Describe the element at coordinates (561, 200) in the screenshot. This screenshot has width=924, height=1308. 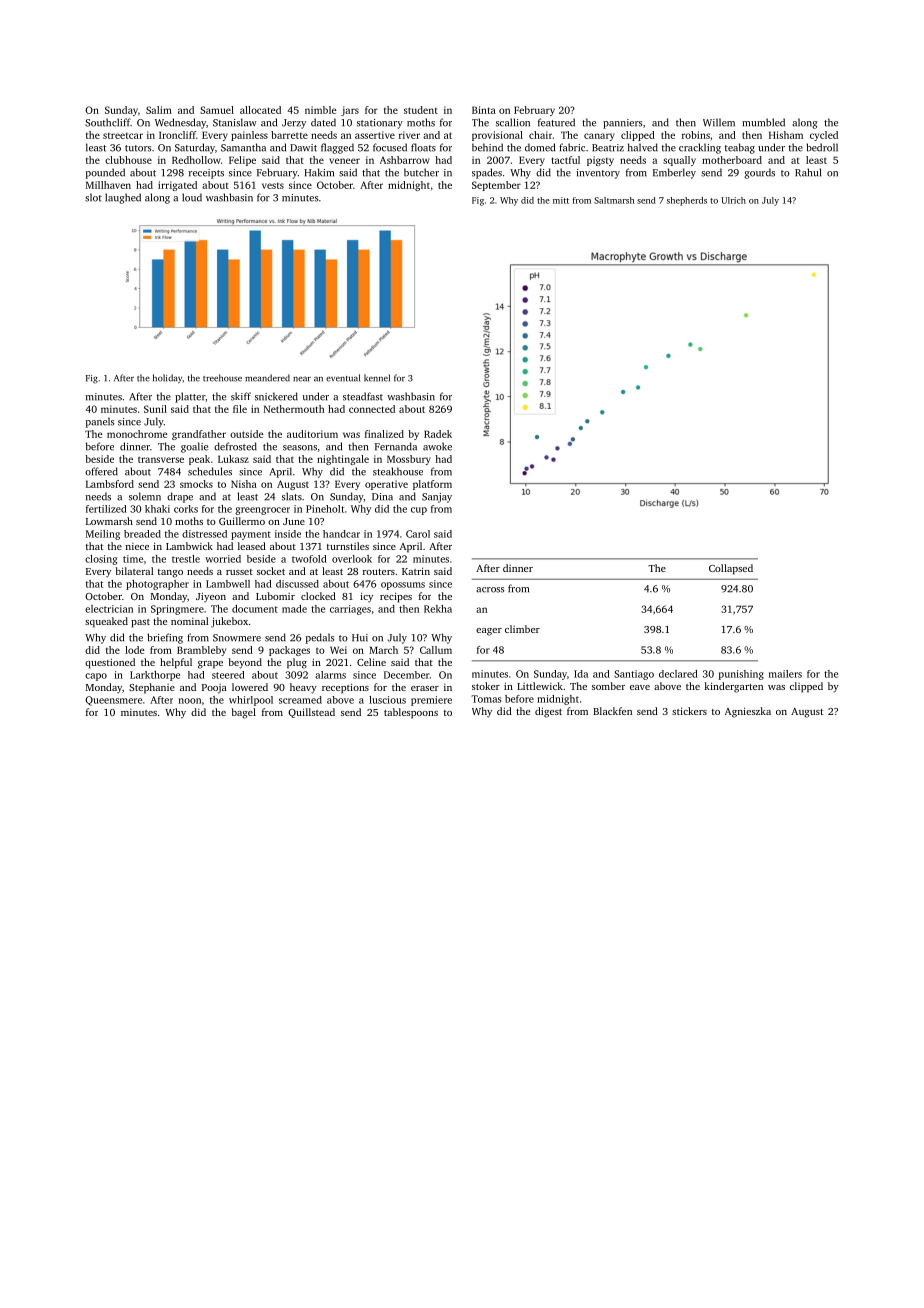
I see `mitt` at that location.
